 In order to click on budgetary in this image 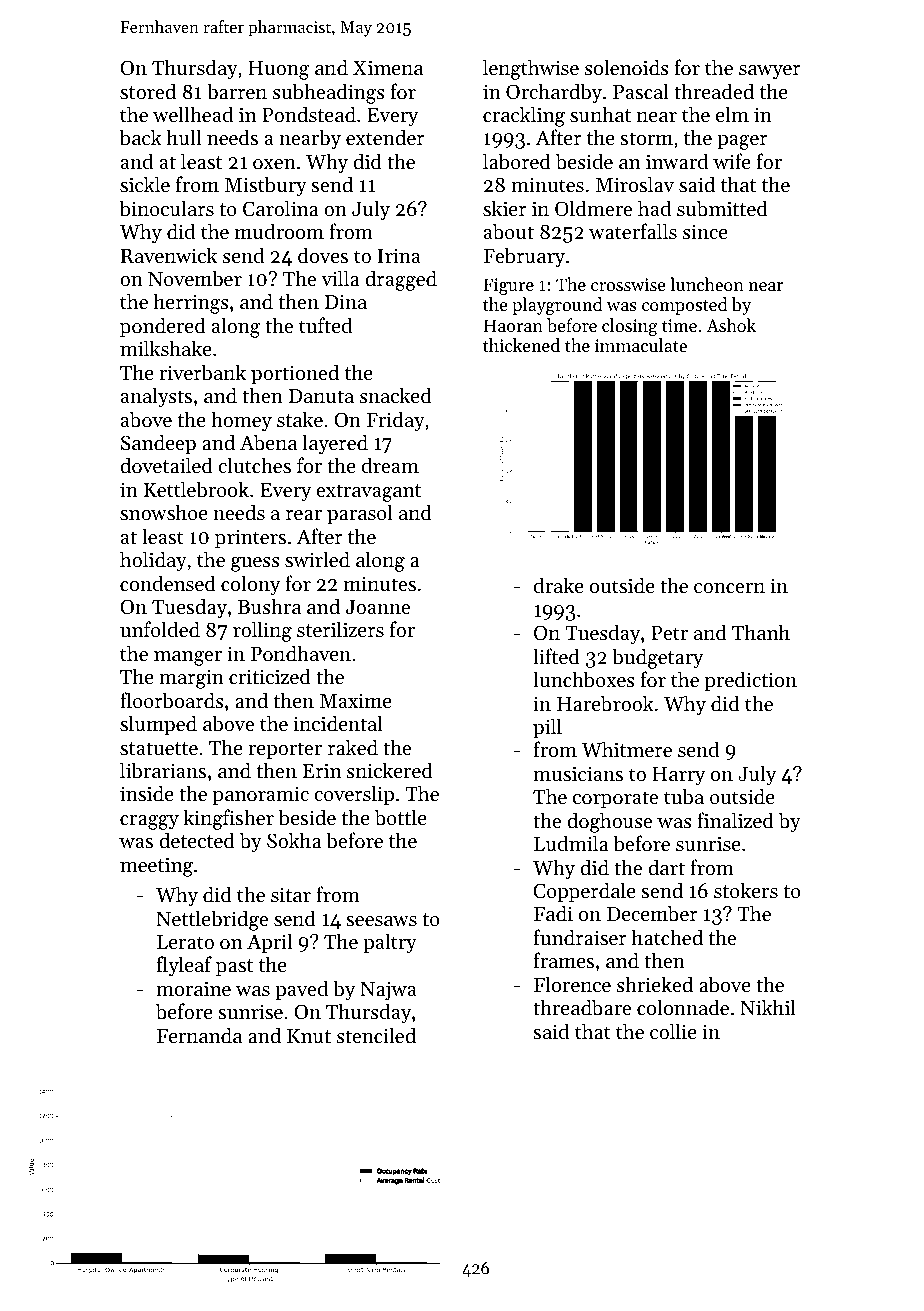, I will do `click(657, 658)`.
